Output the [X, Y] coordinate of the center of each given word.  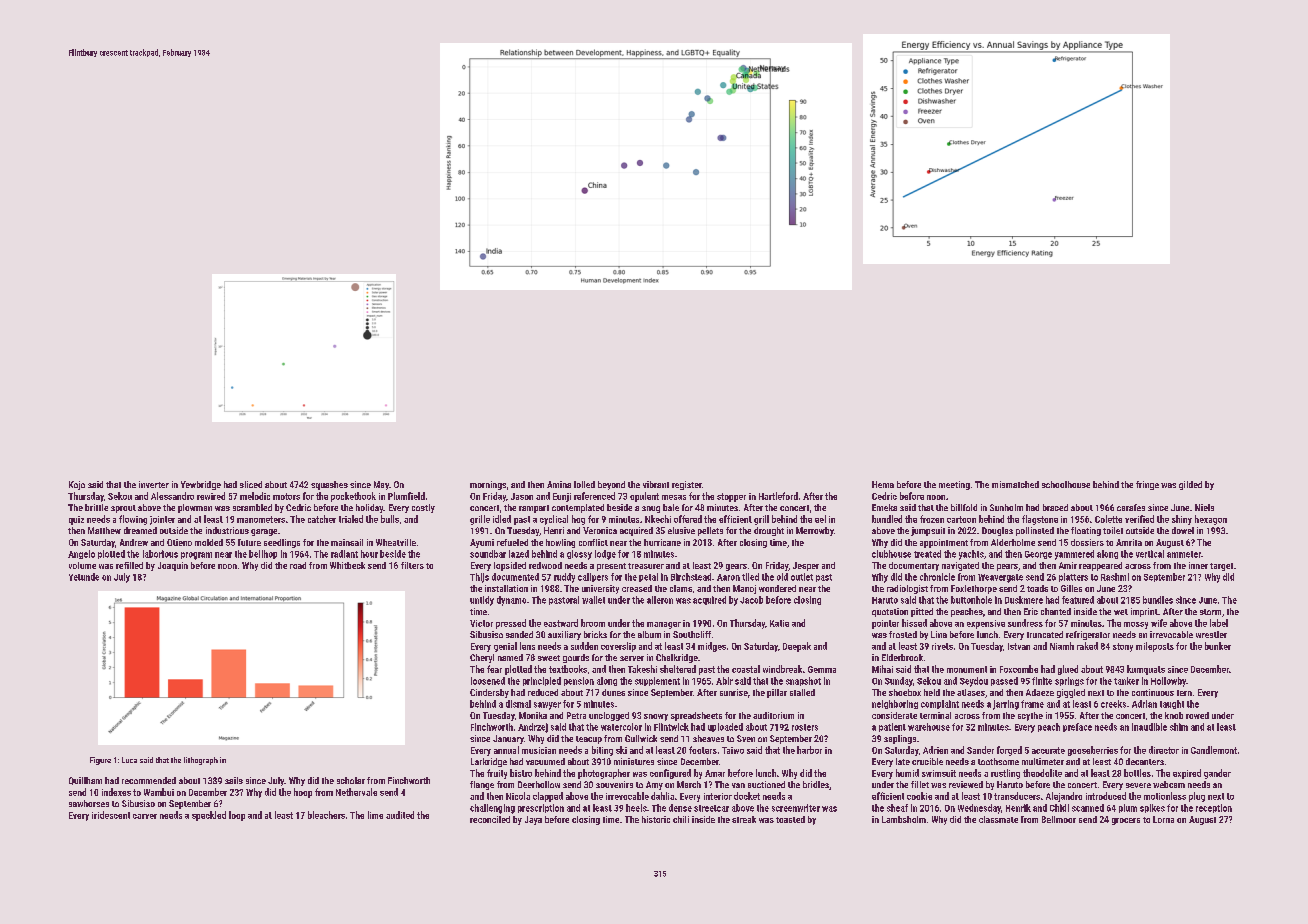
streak [744, 819]
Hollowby [1168, 682]
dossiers [1087, 542]
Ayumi [482, 543]
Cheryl [482, 658]
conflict [593, 542]
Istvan [1019, 646]
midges [712, 647]
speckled [209, 816]
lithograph [201, 761]
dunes [613, 692]
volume [82, 565]
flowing [133, 520]
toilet [1113, 530]
